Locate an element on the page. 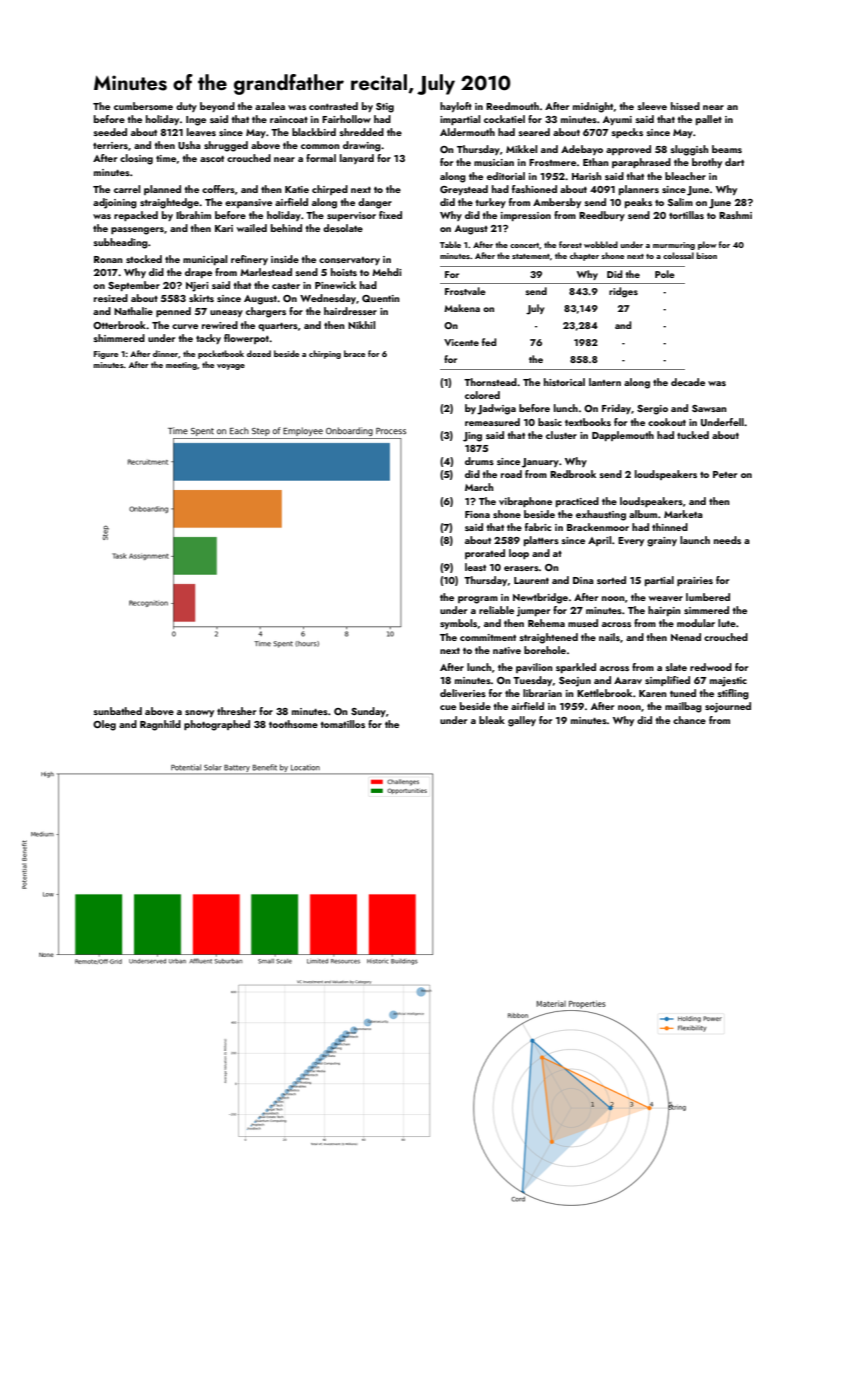 The height and width of the image is (1400, 849). sunbathed is located at coordinates (118, 711).
